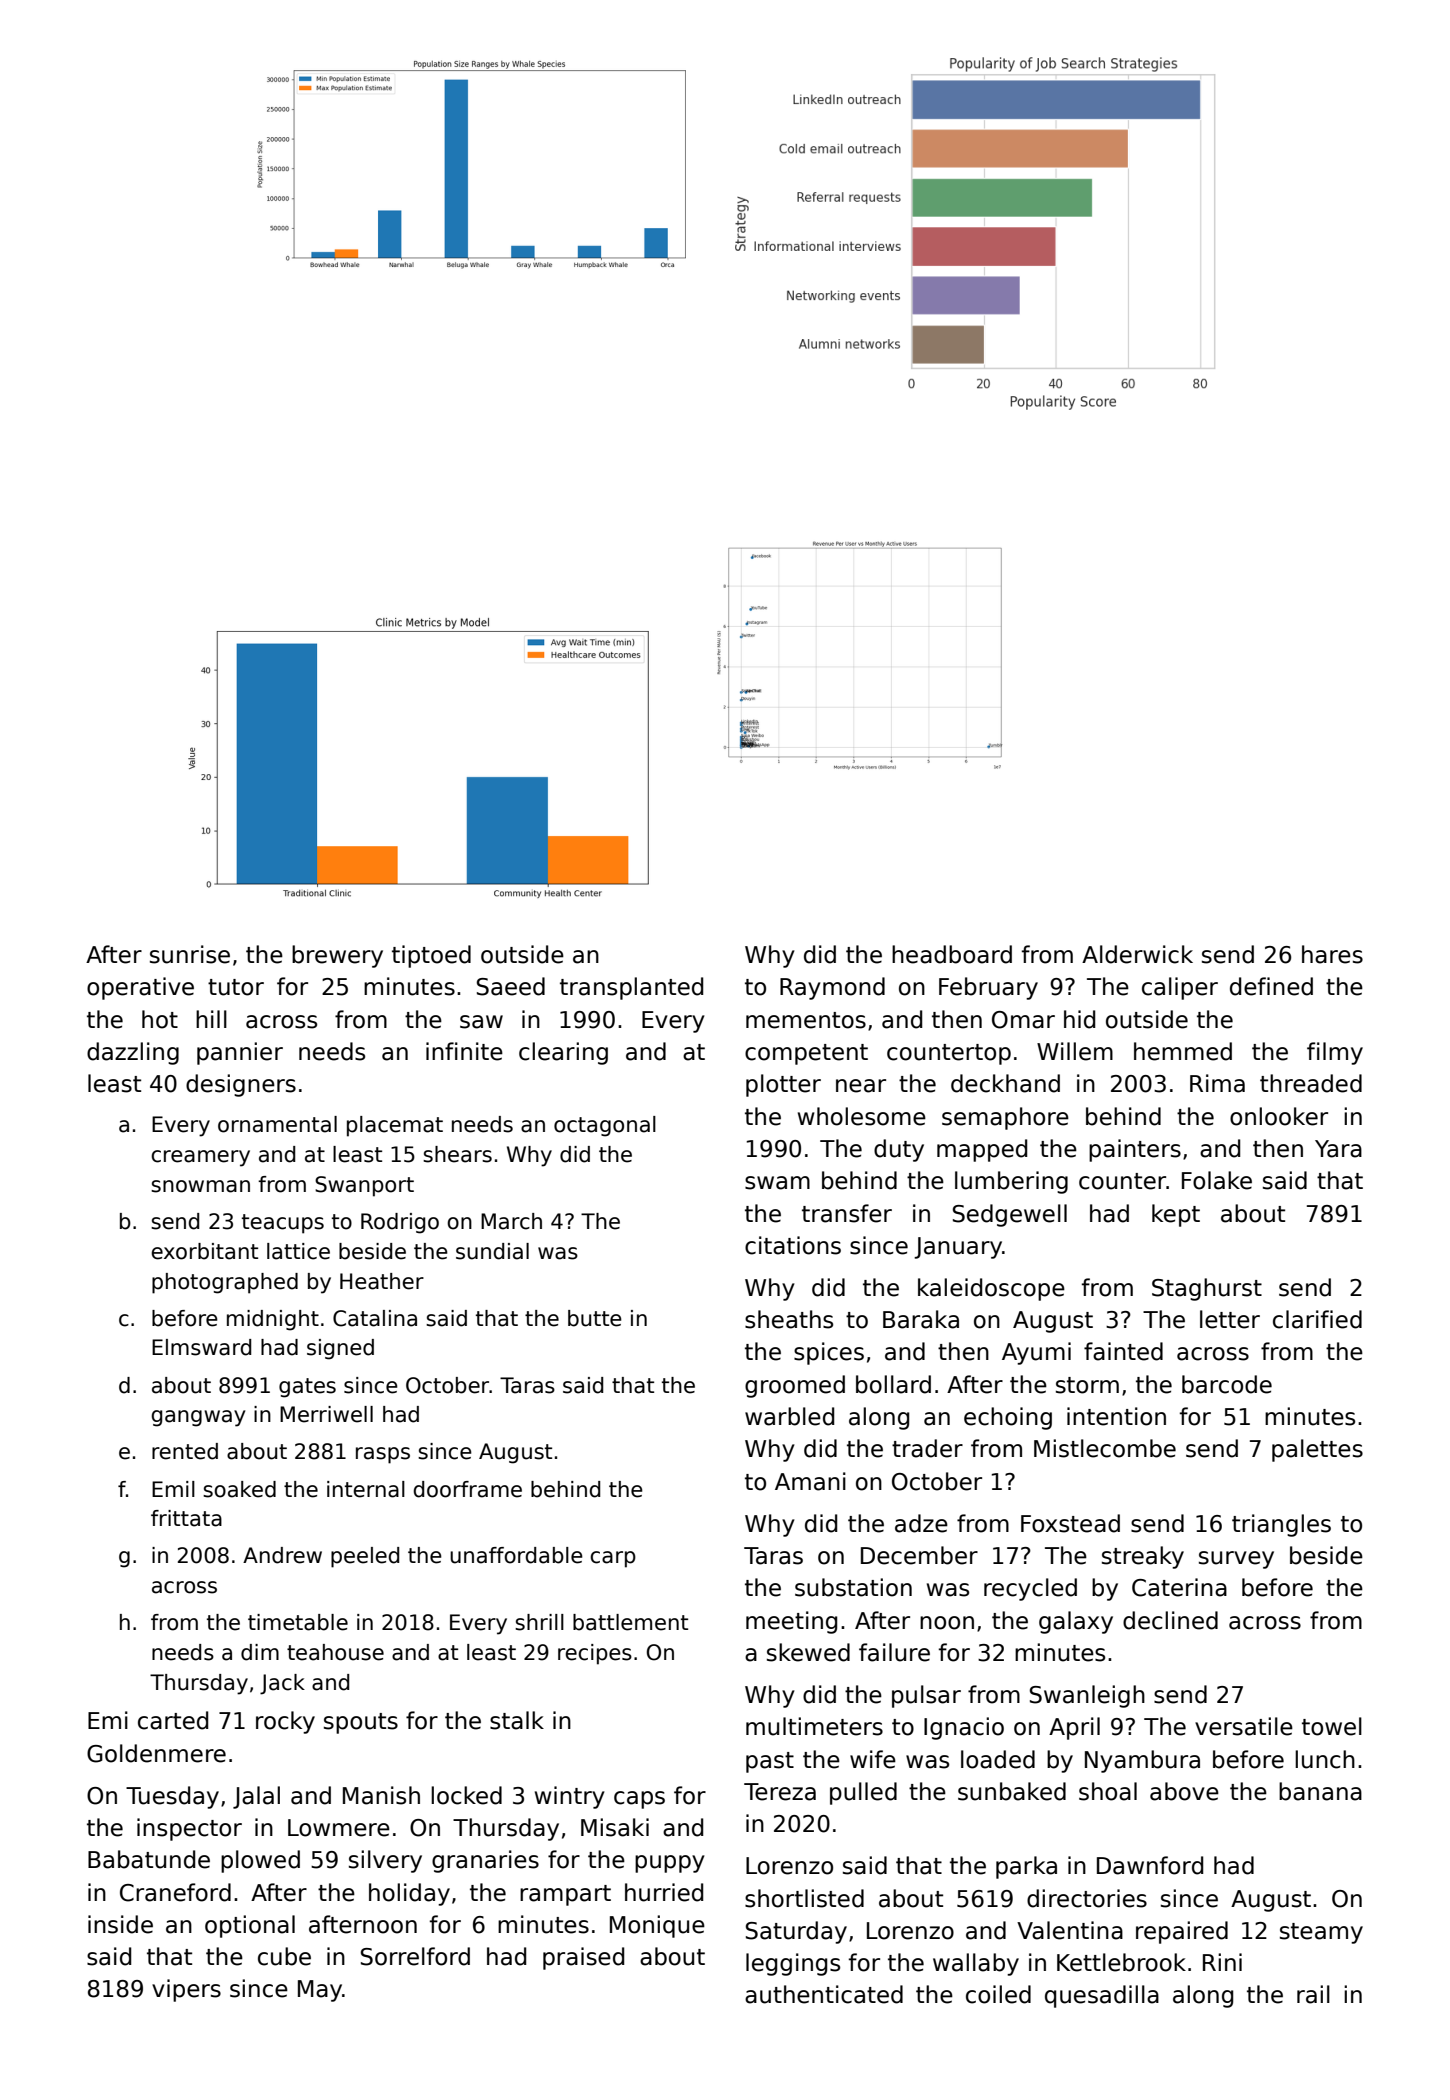 This image has height=2100, width=1450. What do you see at coordinates (1207, 1289) in the image?
I see `Staghurst` at bounding box center [1207, 1289].
